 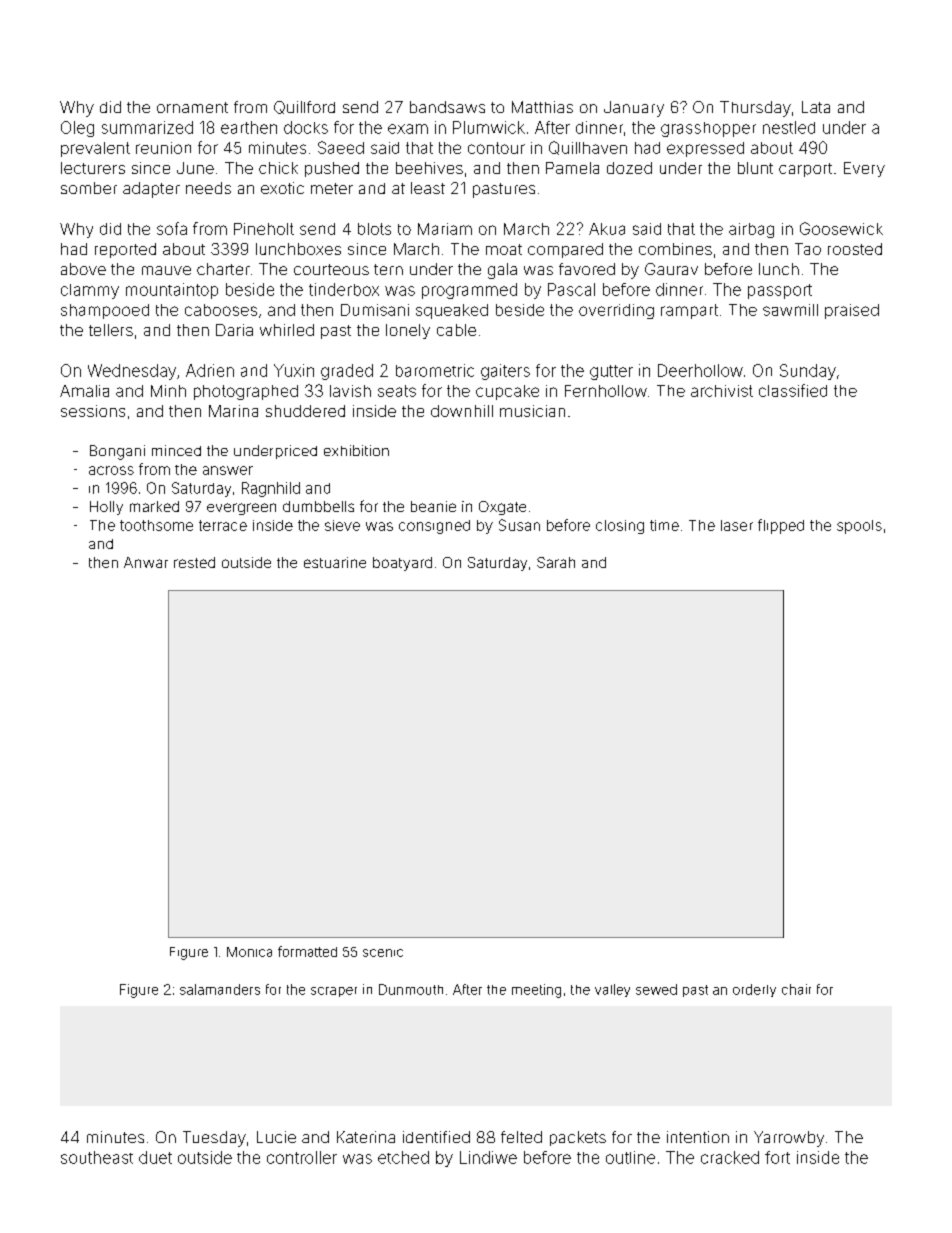 What do you see at coordinates (796, 989) in the screenshot?
I see `chair` at bounding box center [796, 989].
